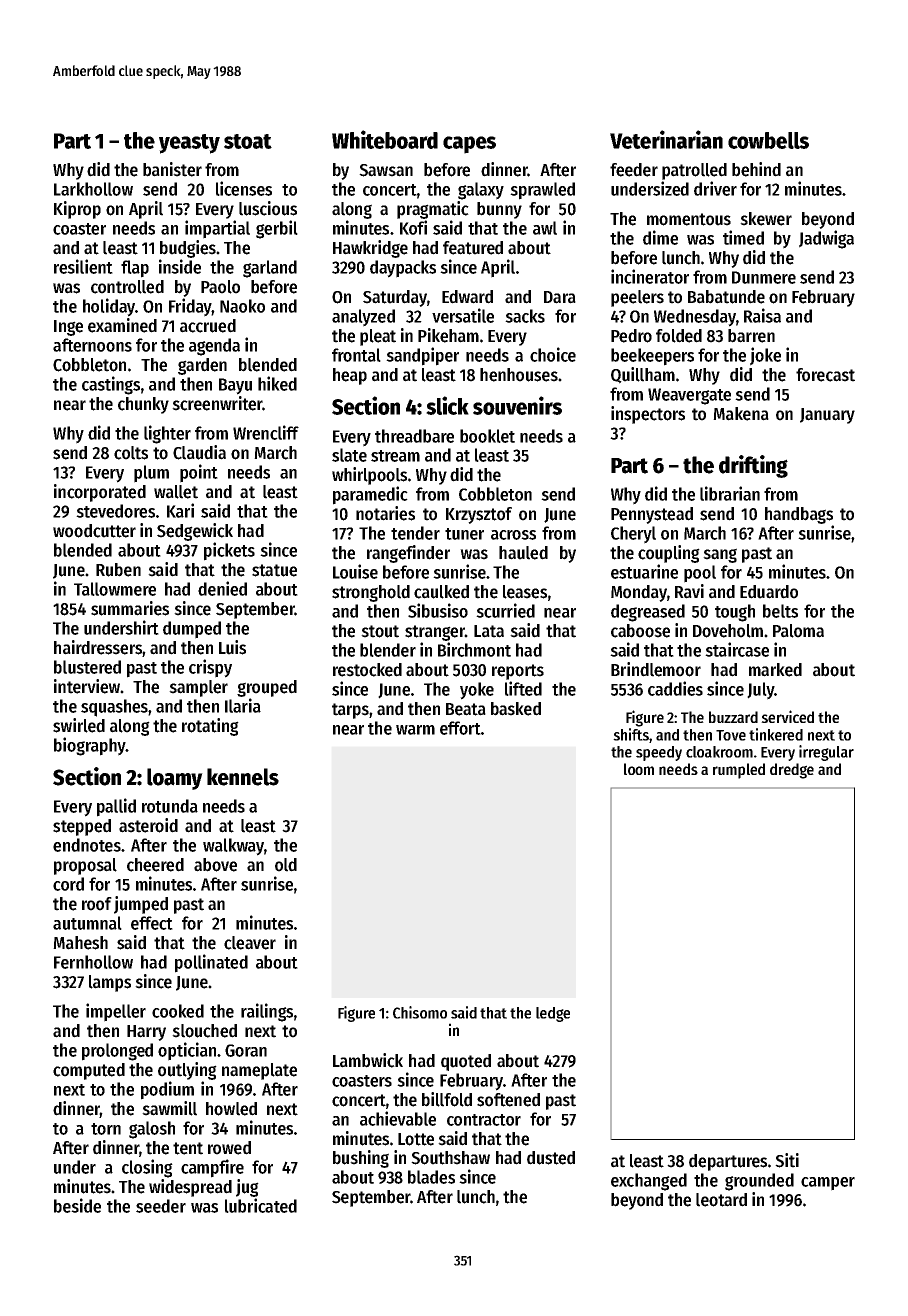 The image size is (908, 1316). What do you see at coordinates (349, 455) in the image?
I see `slate` at bounding box center [349, 455].
